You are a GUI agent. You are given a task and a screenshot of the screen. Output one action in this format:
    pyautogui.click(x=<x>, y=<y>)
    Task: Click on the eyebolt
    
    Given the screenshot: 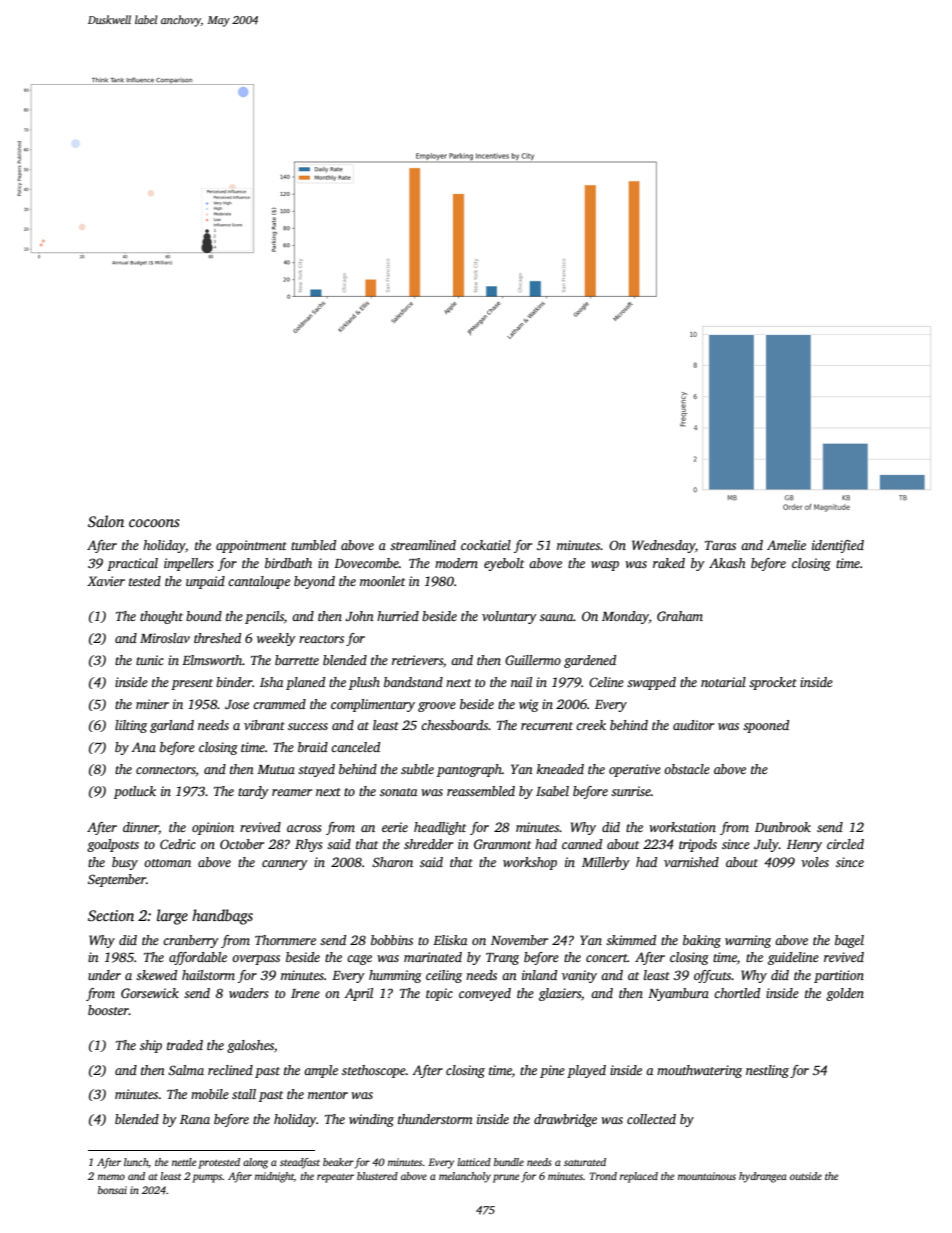 What is the action you would take?
    pyautogui.click(x=504, y=564)
